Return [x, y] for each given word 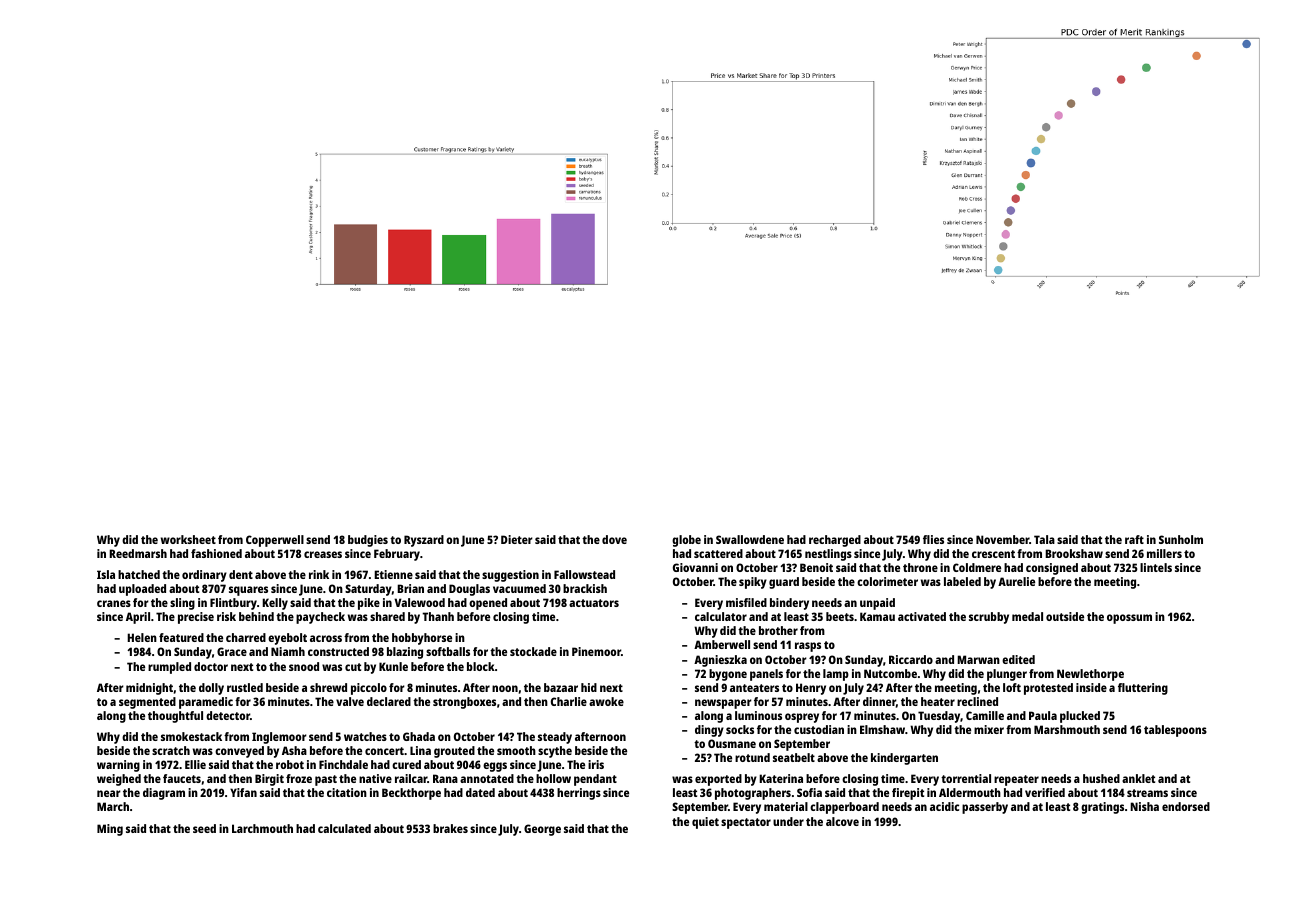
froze [299, 778]
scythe [555, 752]
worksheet [188, 539]
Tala [1044, 539]
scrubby [989, 618]
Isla [106, 574]
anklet [1138, 778]
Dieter [517, 539]
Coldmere [977, 567]
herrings [579, 794]
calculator [721, 616]
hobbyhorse [422, 639]
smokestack [191, 736]
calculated [344, 828]
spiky [753, 583]
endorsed [1186, 806]
